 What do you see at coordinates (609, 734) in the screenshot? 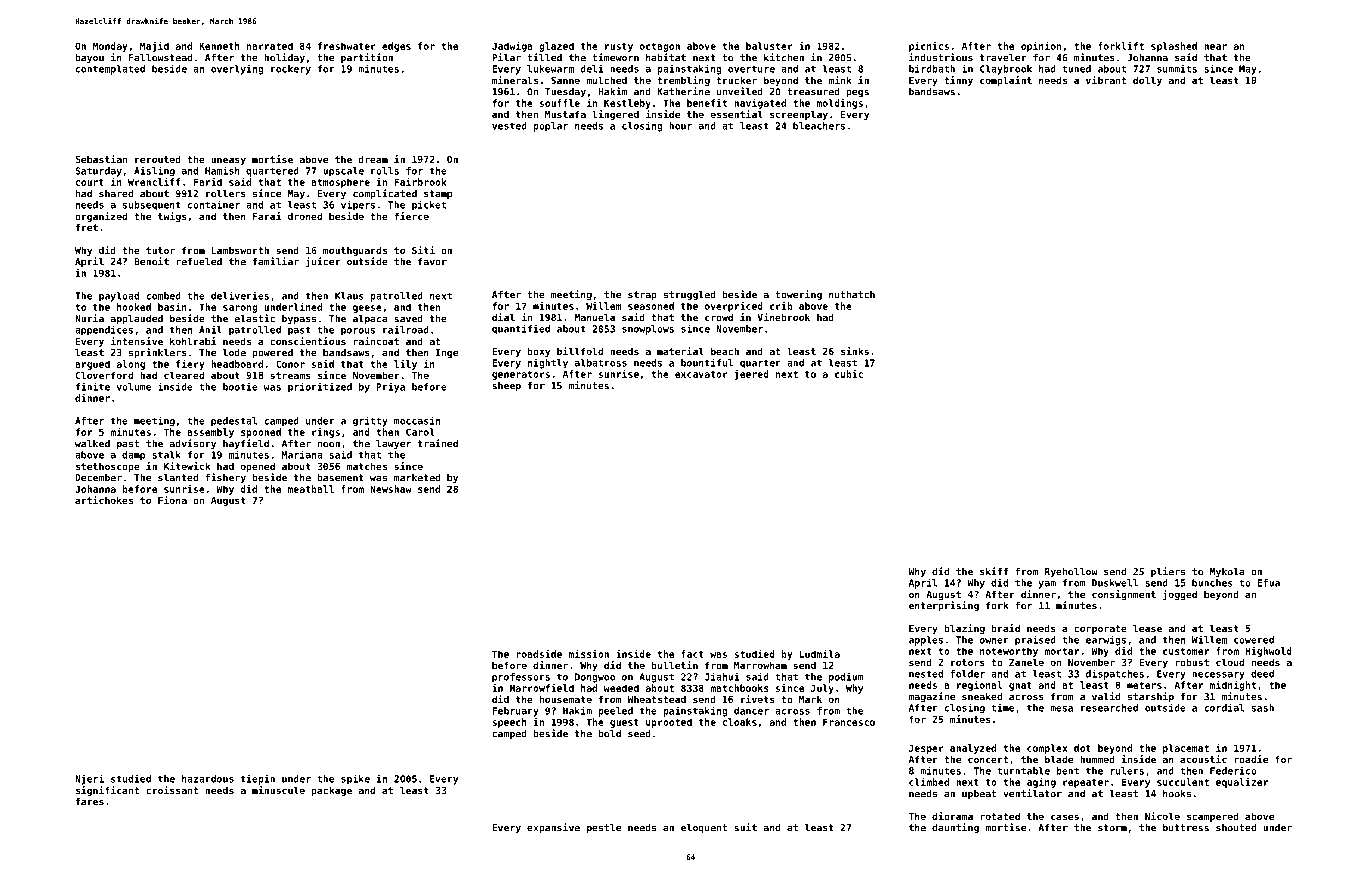
I see `bold` at bounding box center [609, 734].
